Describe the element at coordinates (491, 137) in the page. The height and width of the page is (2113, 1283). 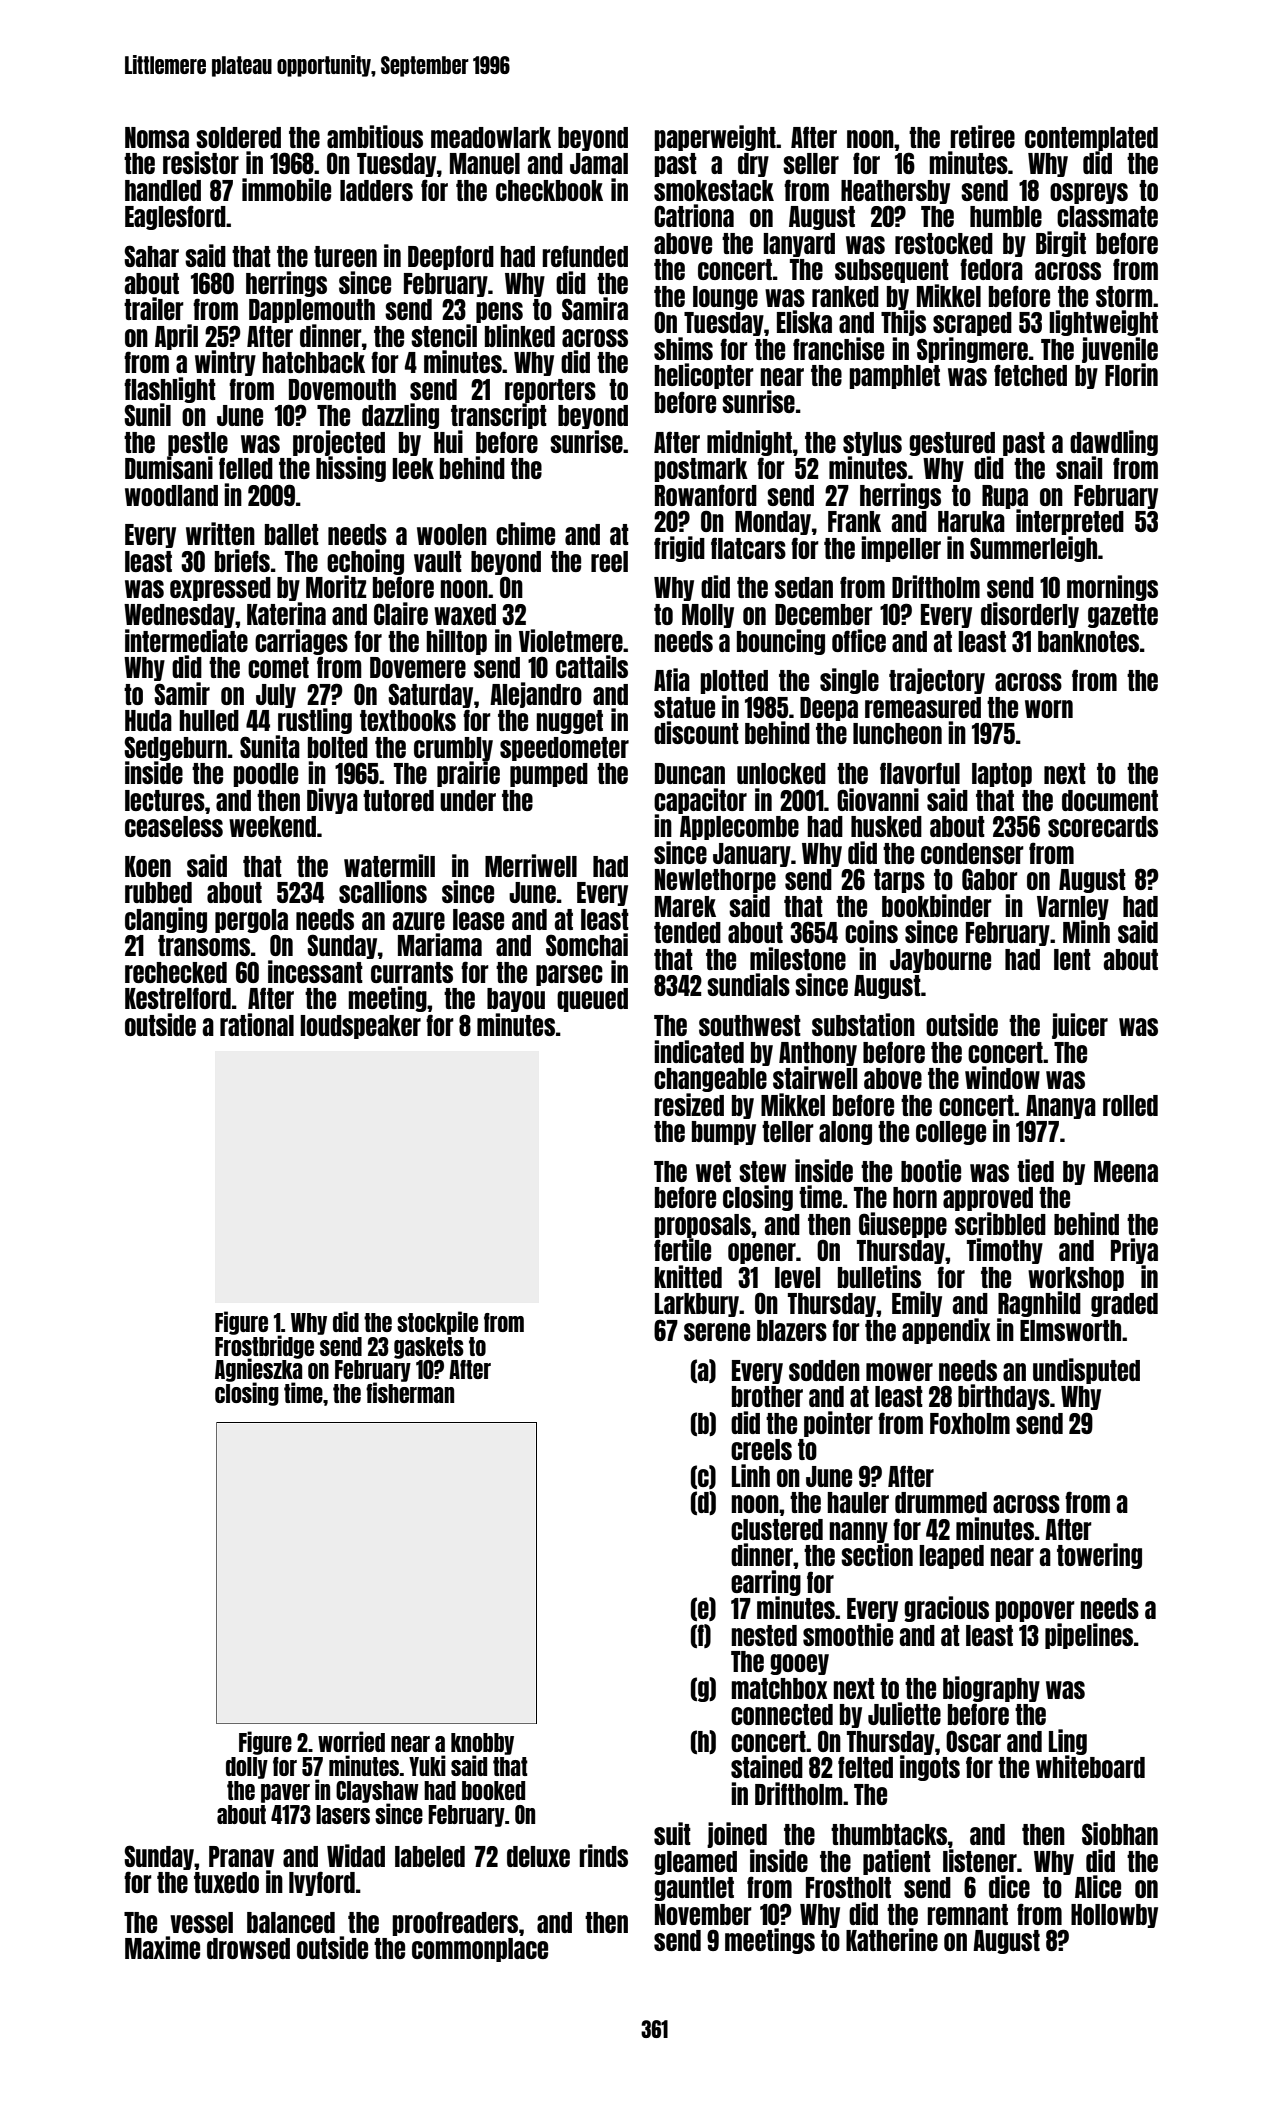
I see `meadowlark` at that location.
